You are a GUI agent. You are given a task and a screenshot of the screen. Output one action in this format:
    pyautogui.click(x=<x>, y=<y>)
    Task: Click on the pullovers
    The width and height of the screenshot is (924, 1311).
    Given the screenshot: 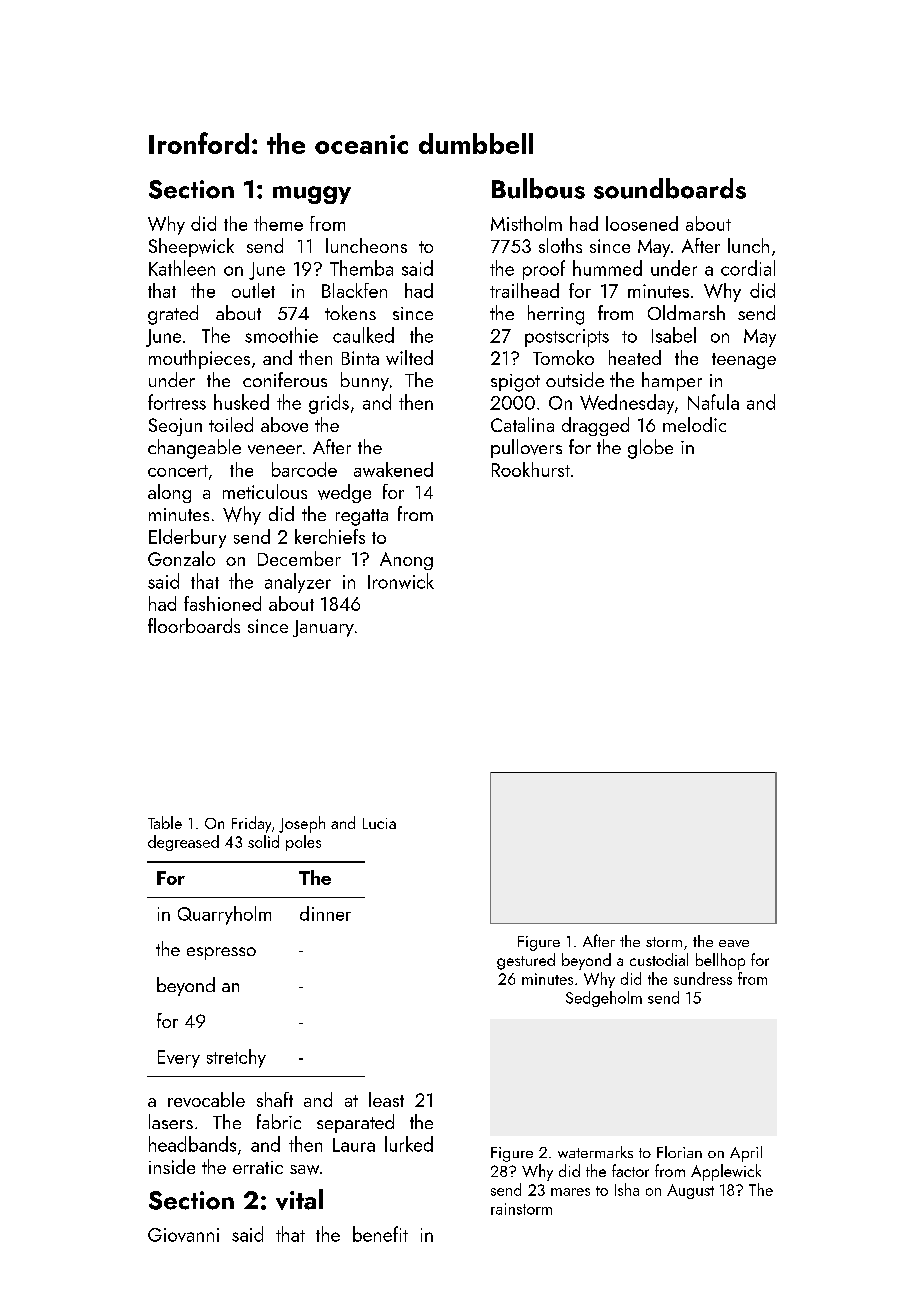 What is the action you would take?
    pyautogui.click(x=526, y=448)
